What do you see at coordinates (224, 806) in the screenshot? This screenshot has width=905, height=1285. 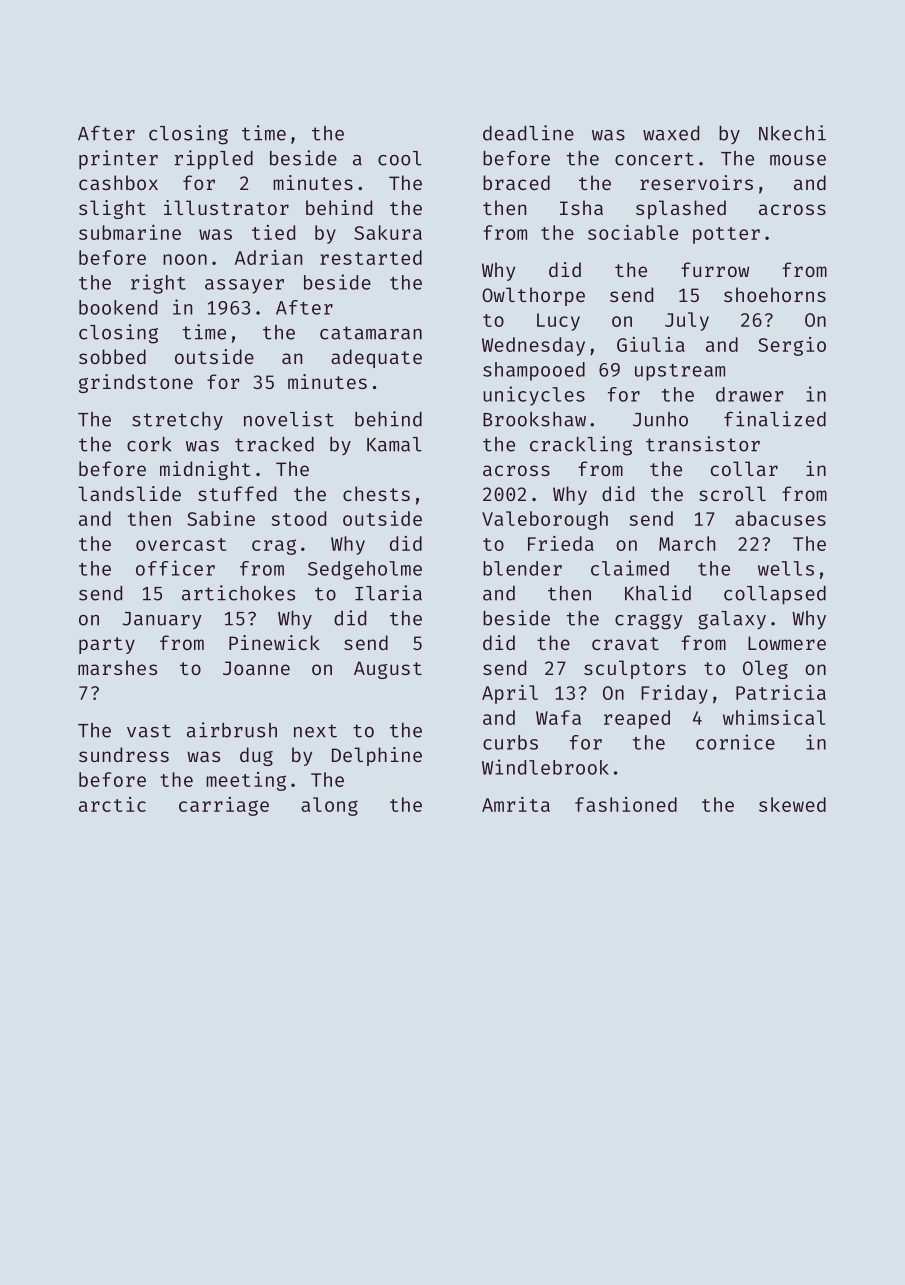 I see `carriage` at bounding box center [224, 806].
